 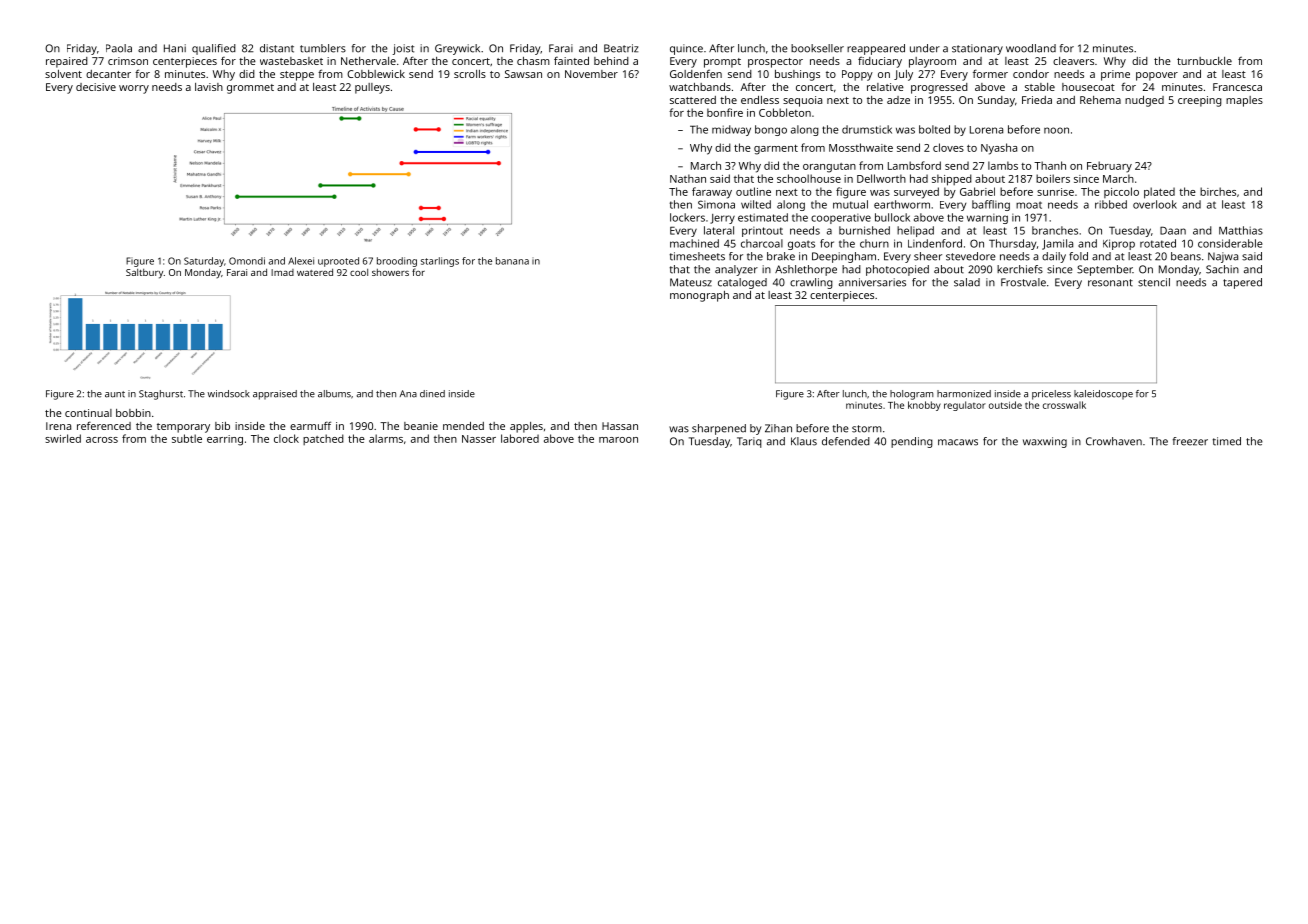 What do you see at coordinates (301, 261) in the screenshot?
I see `Alexei` at bounding box center [301, 261].
